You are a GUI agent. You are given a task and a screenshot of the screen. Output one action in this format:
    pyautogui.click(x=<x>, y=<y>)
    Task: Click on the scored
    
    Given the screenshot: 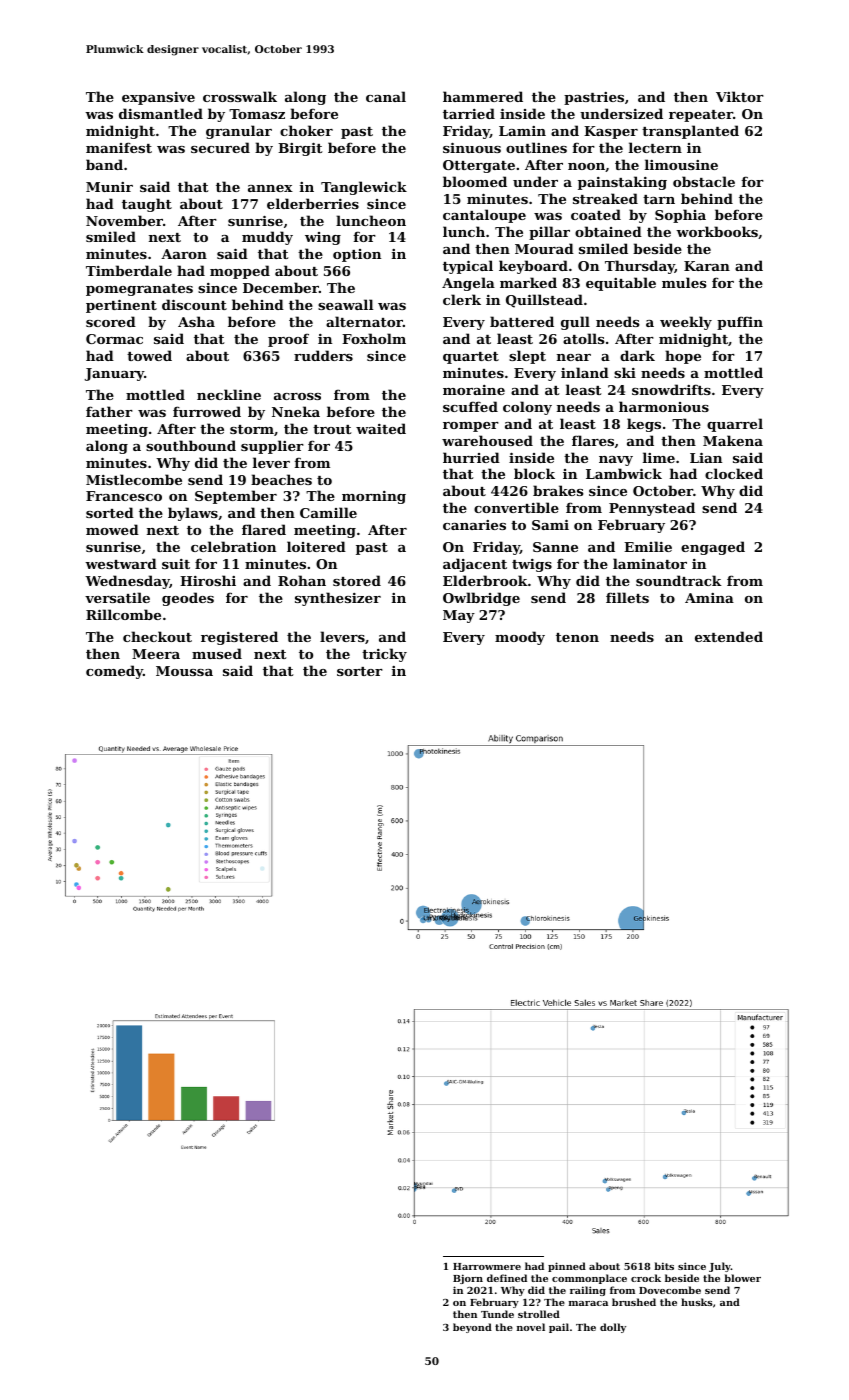 What is the action you would take?
    pyautogui.click(x=111, y=321)
